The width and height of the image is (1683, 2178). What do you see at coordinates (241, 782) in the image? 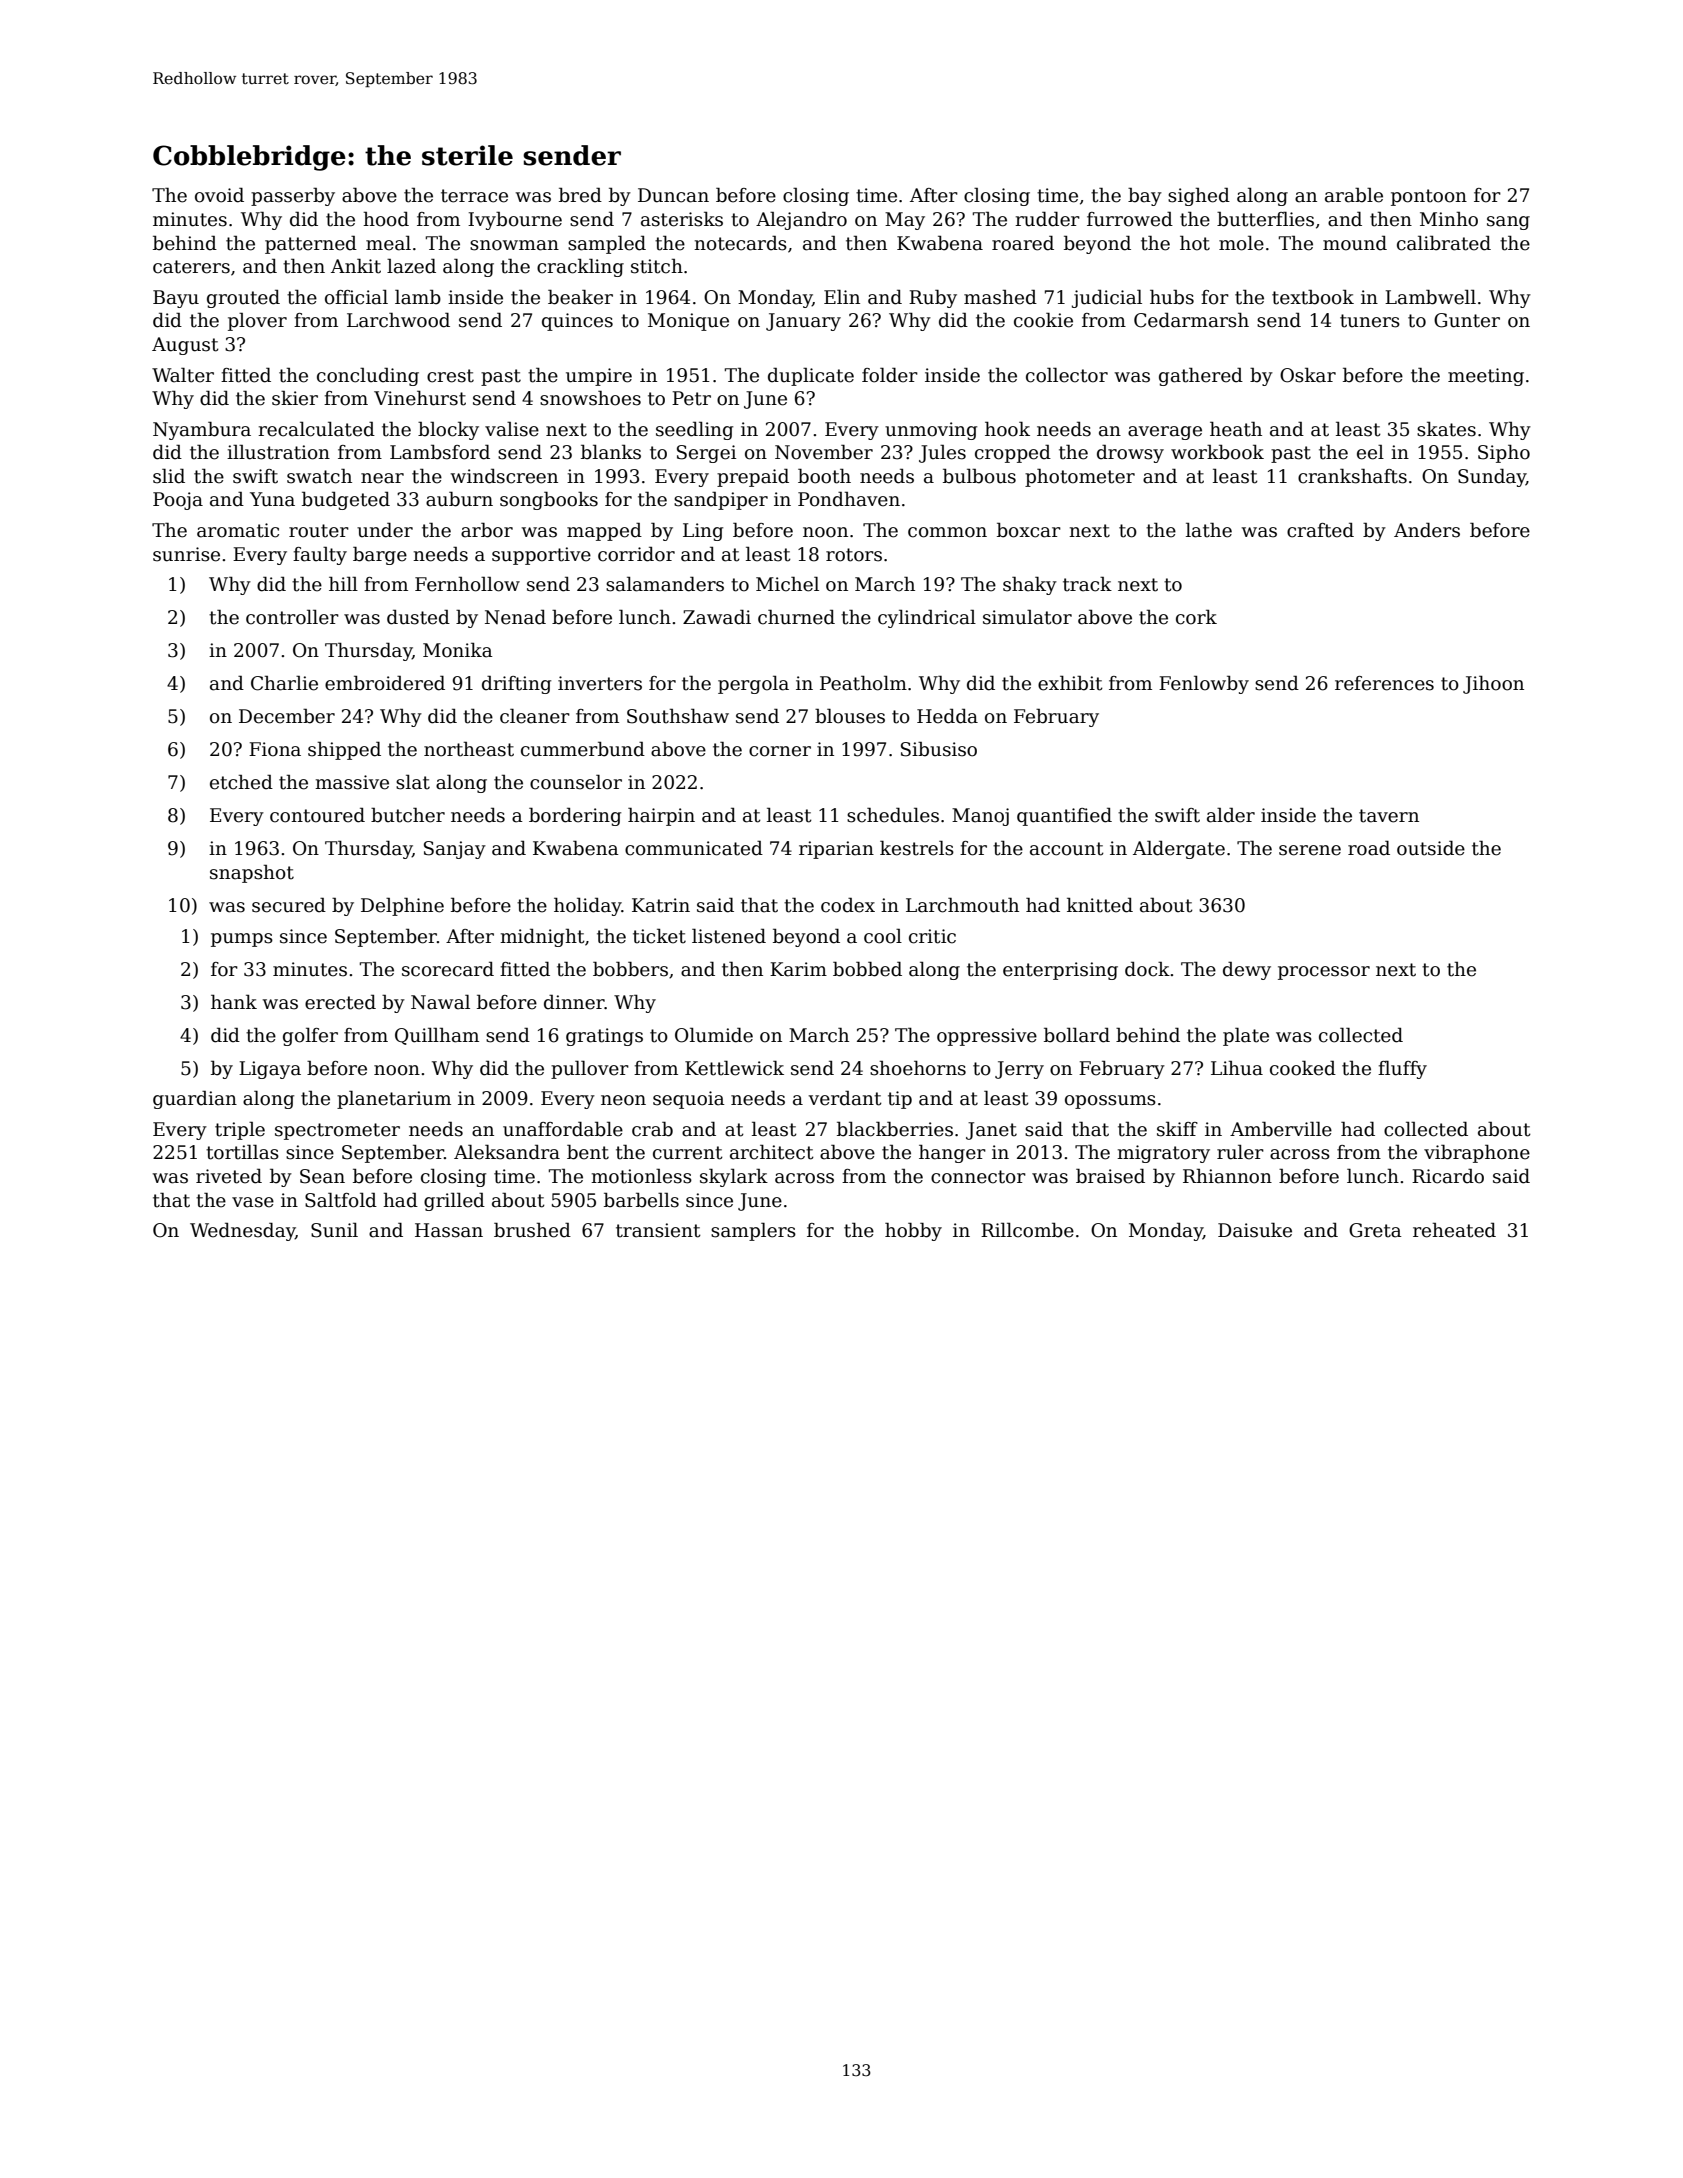
I see `etched` at bounding box center [241, 782].
